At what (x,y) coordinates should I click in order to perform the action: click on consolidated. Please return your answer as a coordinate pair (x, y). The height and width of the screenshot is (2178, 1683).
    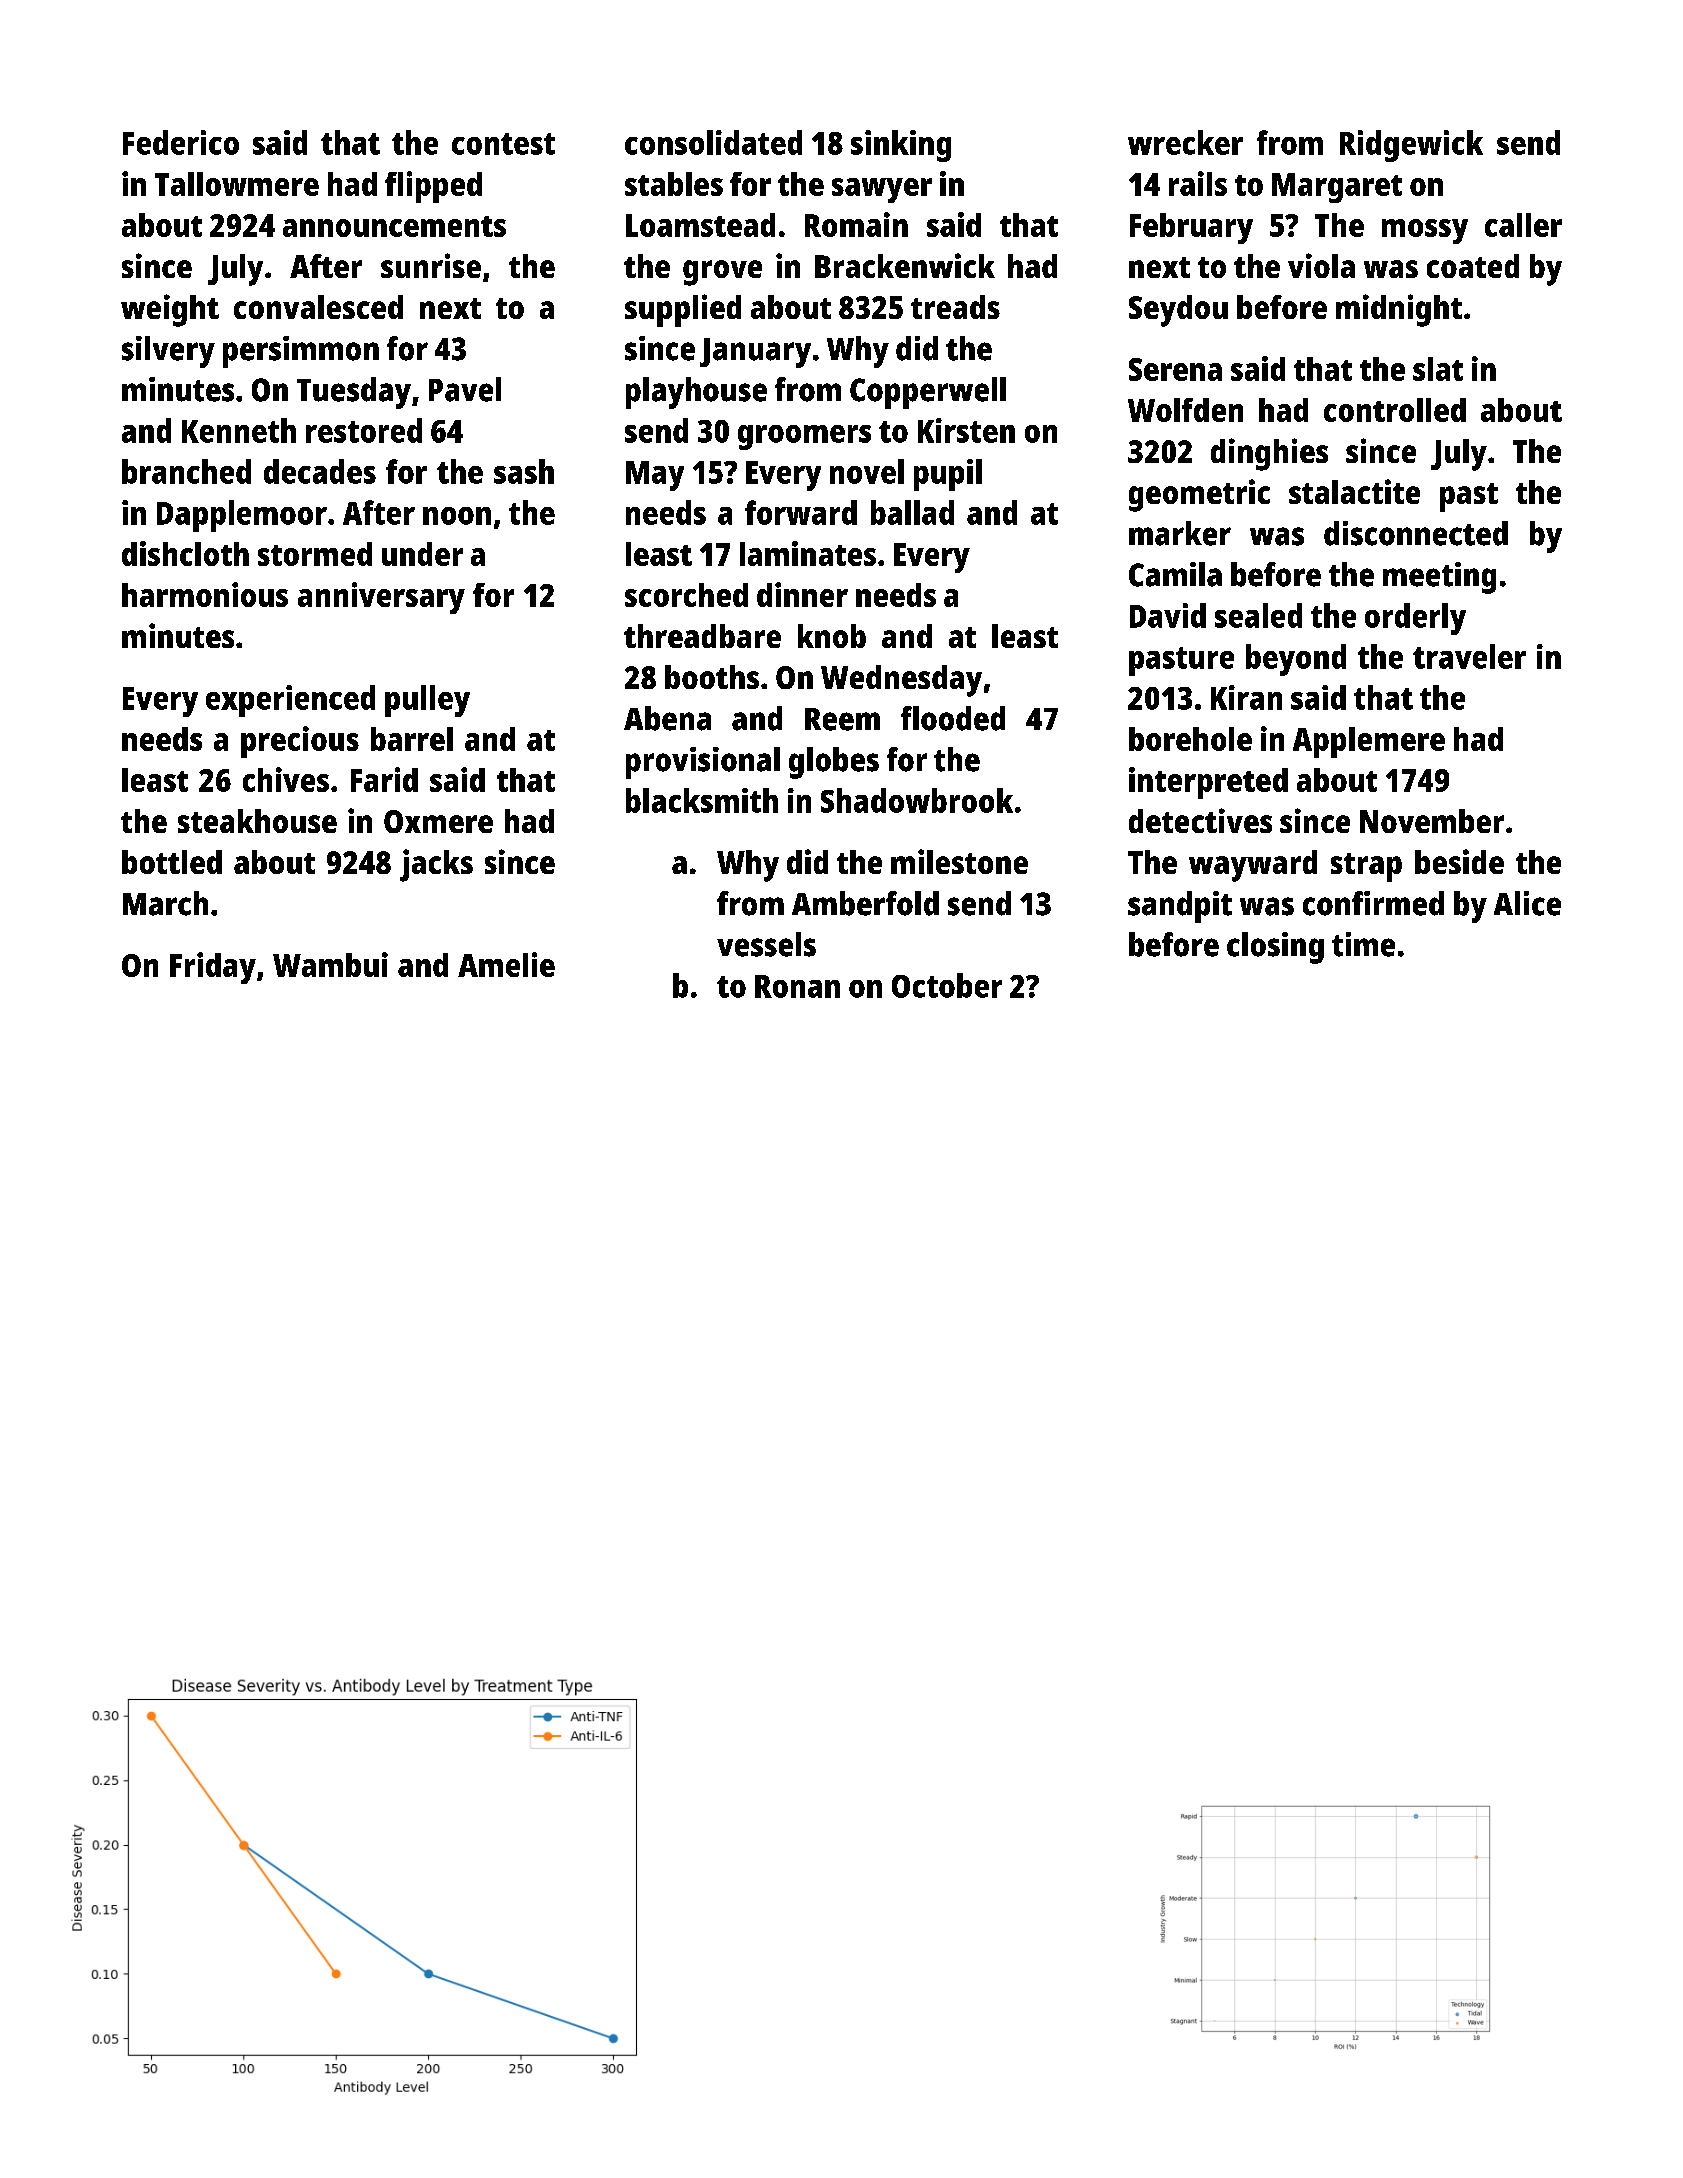
    Looking at the image, I should click on (713, 142).
